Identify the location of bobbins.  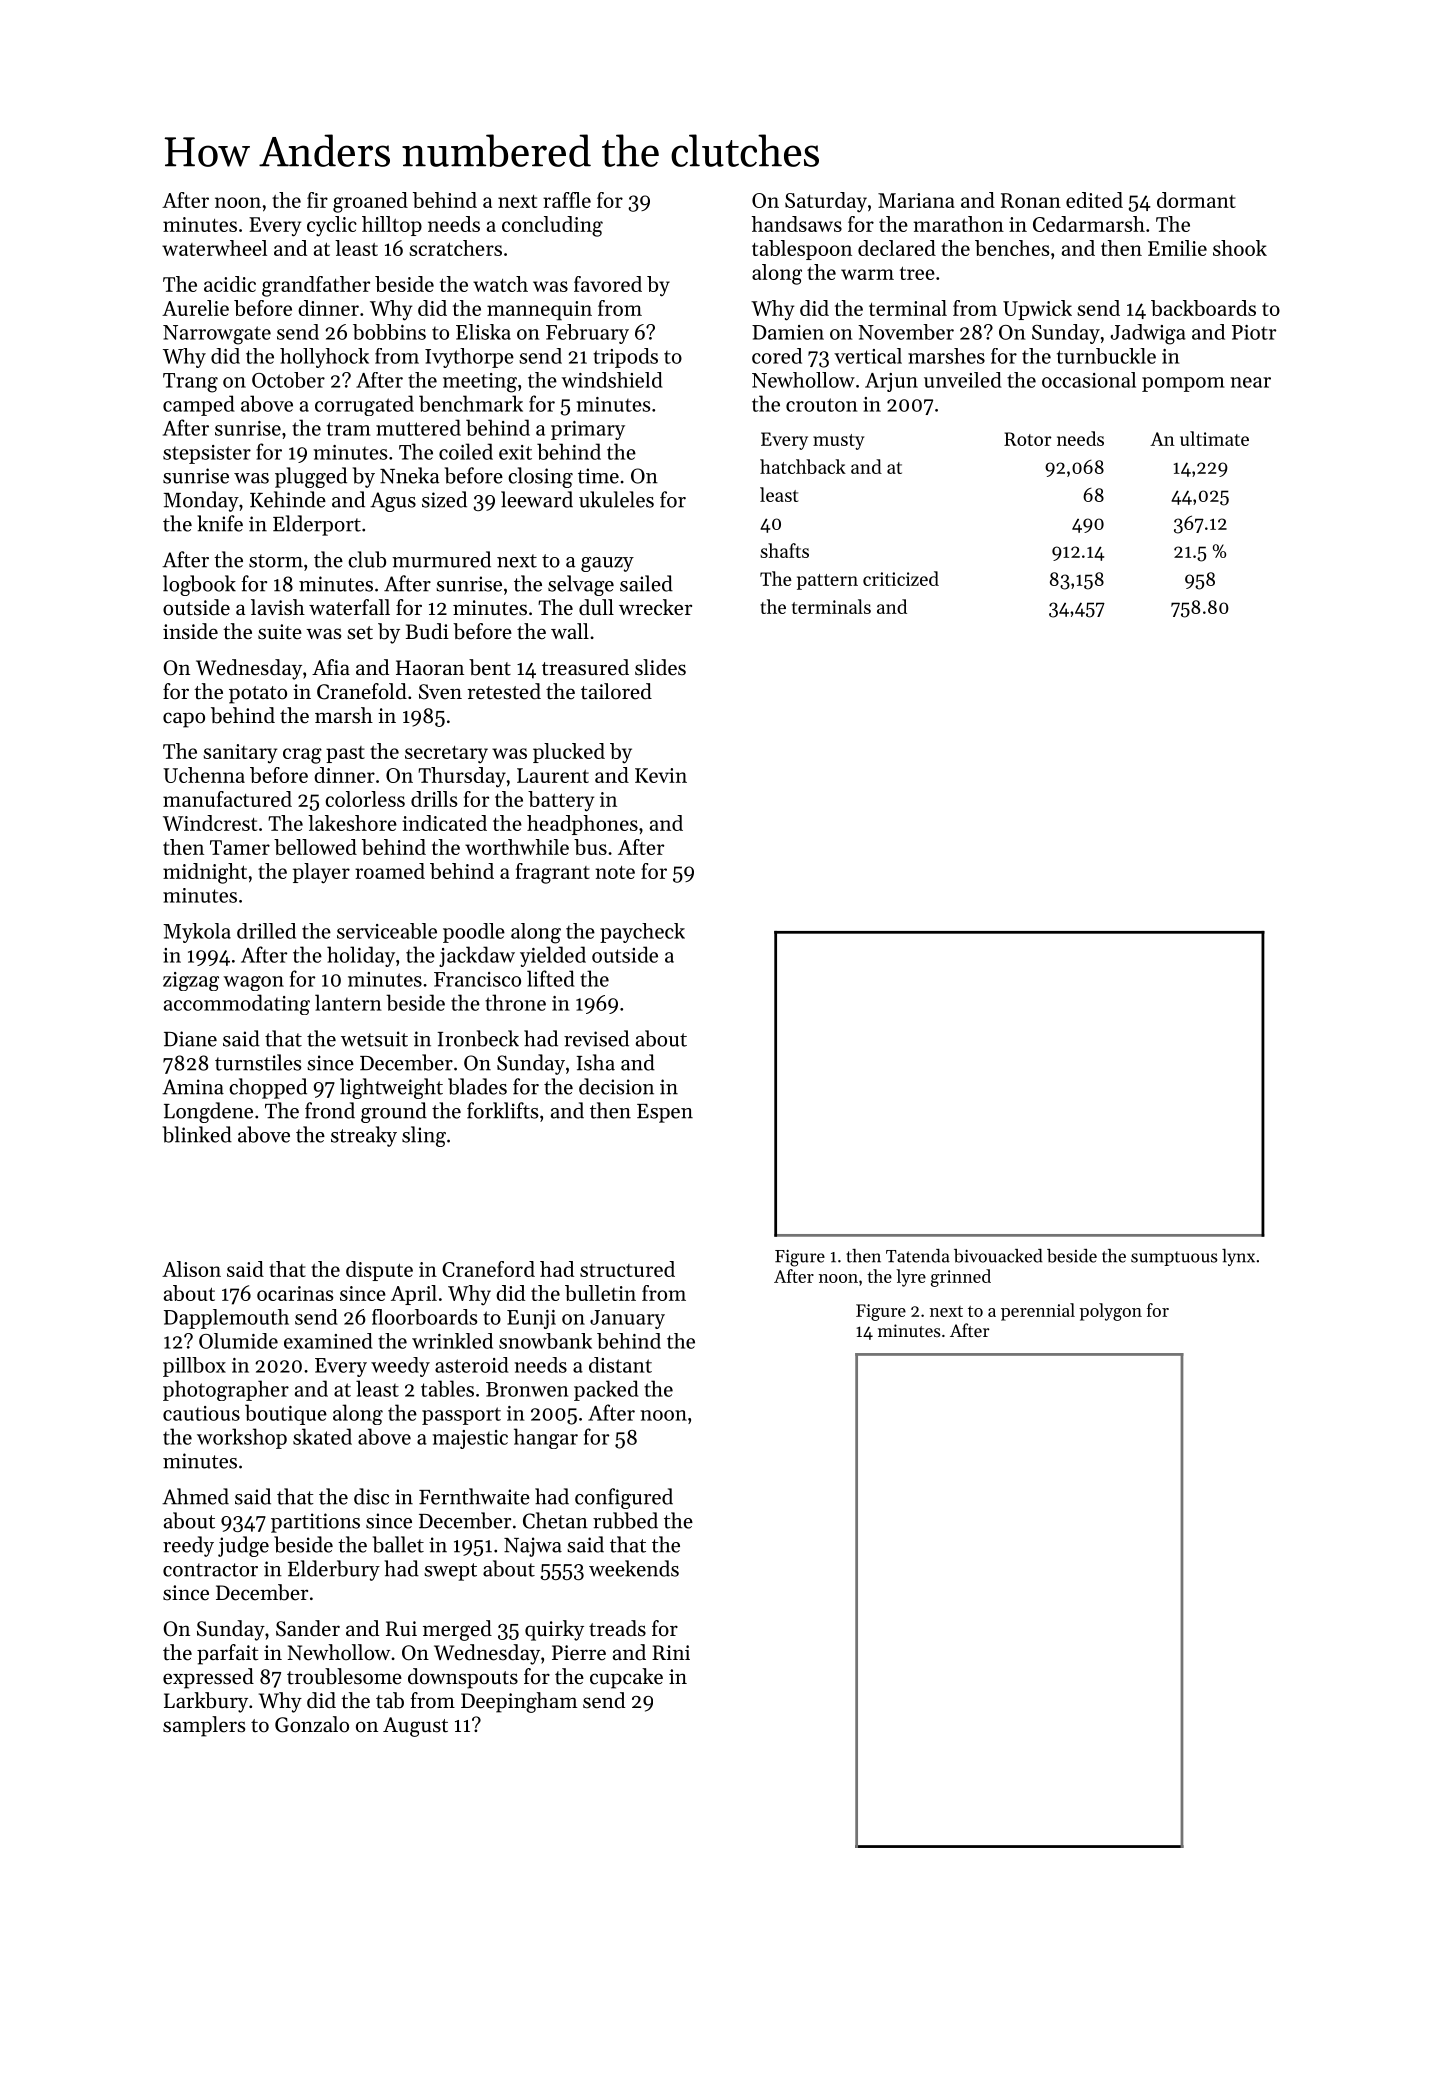
(389, 332).
